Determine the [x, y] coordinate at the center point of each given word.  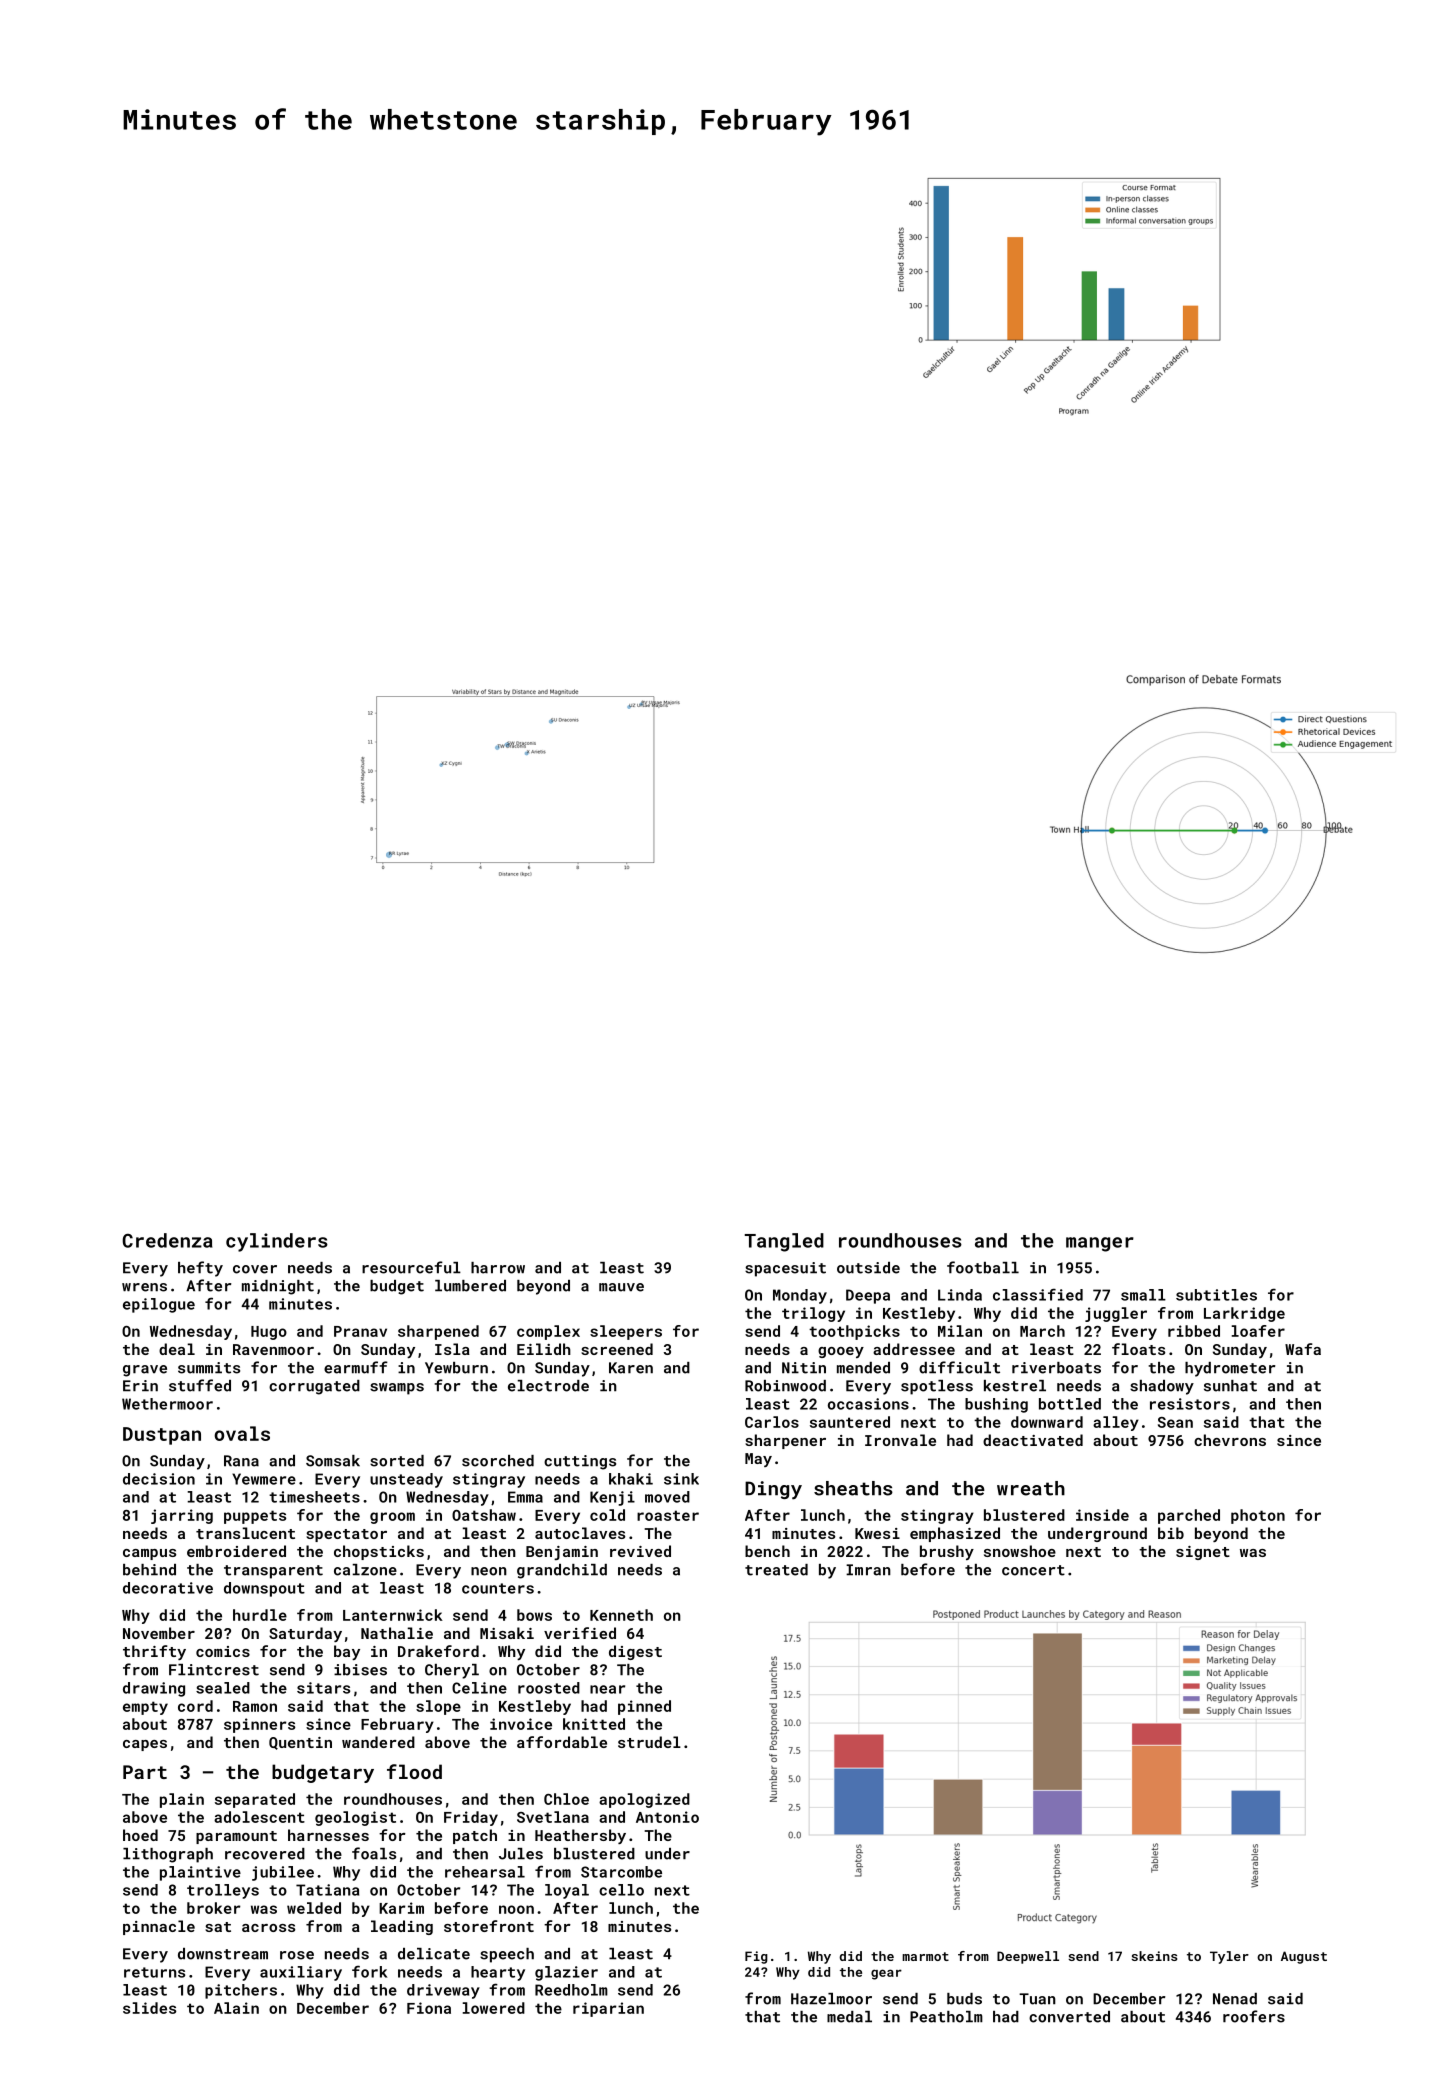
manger [1100, 1244]
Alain [236, 2008]
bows [534, 1615]
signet [1203, 1553]
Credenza [167, 1240]
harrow [498, 1268]
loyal [567, 1891]
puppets [255, 1517]
